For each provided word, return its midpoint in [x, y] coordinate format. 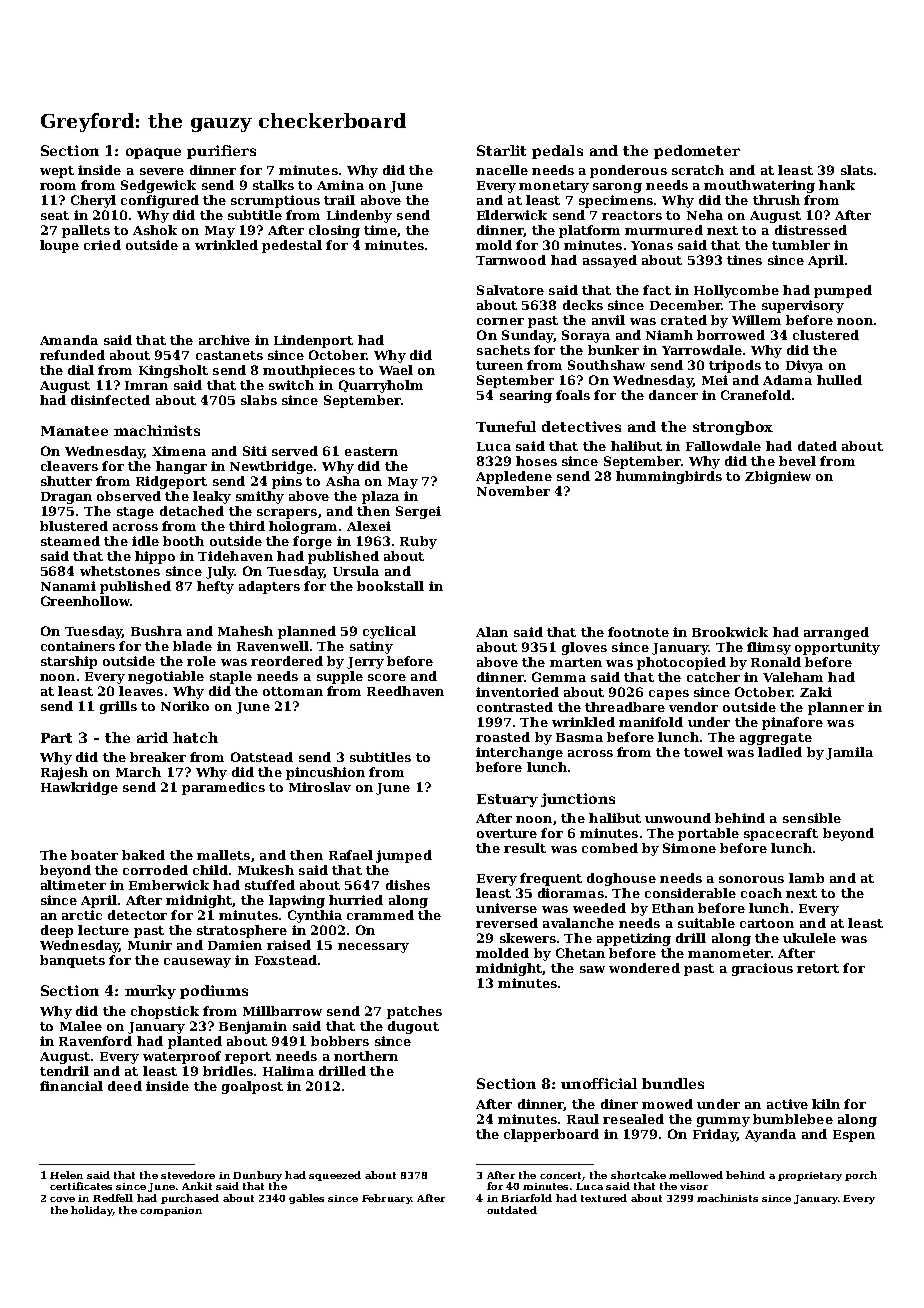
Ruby [418, 542]
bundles [673, 1083]
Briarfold [526, 1198]
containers [78, 646]
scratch [698, 170]
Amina [340, 185]
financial [71, 1086]
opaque [153, 153]
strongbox [733, 428]
